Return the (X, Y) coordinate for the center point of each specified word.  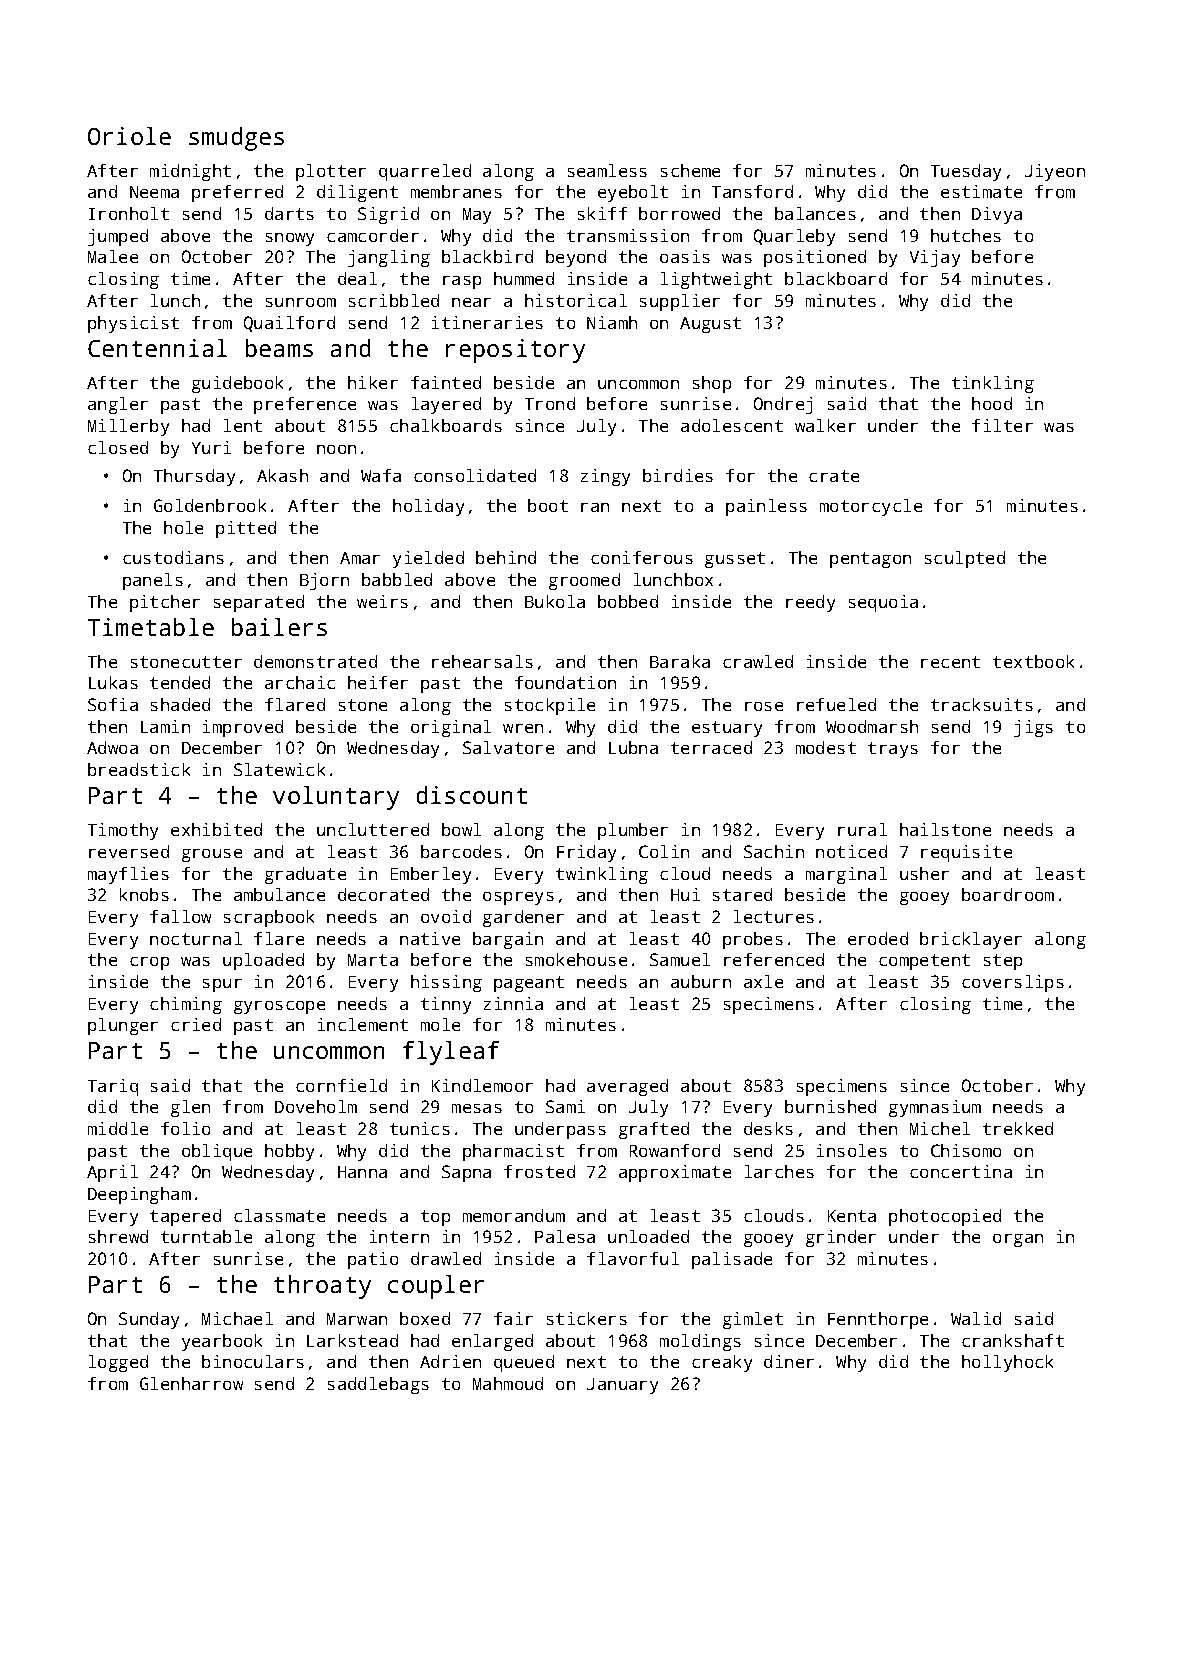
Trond (550, 403)
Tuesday (966, 172)
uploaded (263, 961)
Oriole (129, 136)
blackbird (487, 256)
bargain (508, 940)
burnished (830, 1106)
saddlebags (378, 1385)
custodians (173, 557)
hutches (966, 235)
